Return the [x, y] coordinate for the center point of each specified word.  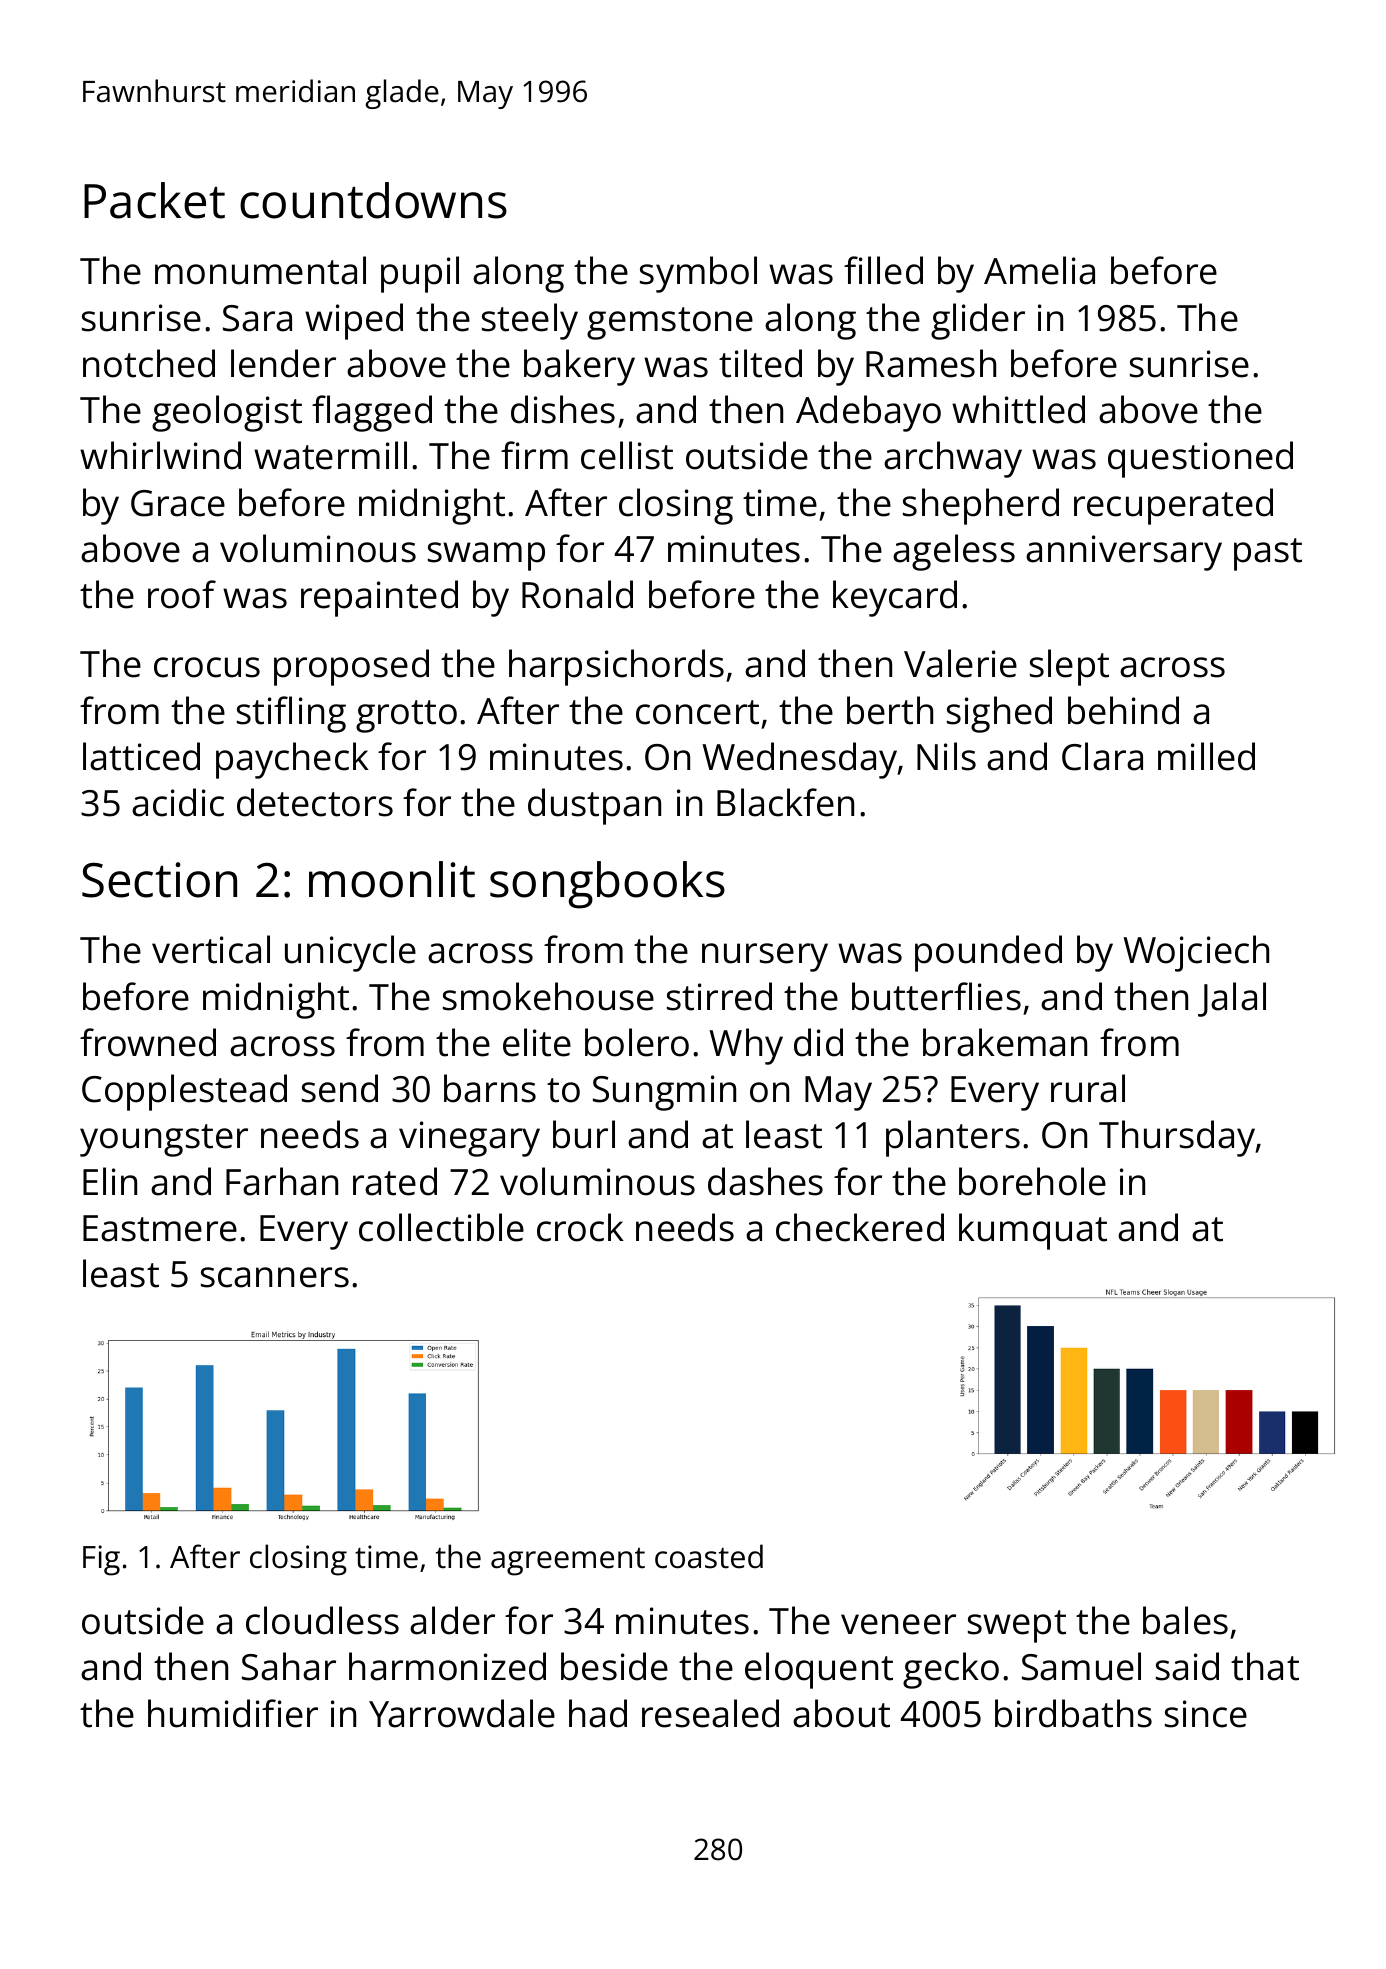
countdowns [373, 200]
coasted [709, 1556]
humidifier [233, 1713]
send [340, 1088]
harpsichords [616, 667]
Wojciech [1196, 953]
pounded [988, 953]
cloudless [322, 1620]
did [818, 1042]
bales [1185, 1620]
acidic [178, 802]
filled [883, 270]
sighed [999, 714]
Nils [946, 756]
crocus [207, 667]
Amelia [1039, 270]
